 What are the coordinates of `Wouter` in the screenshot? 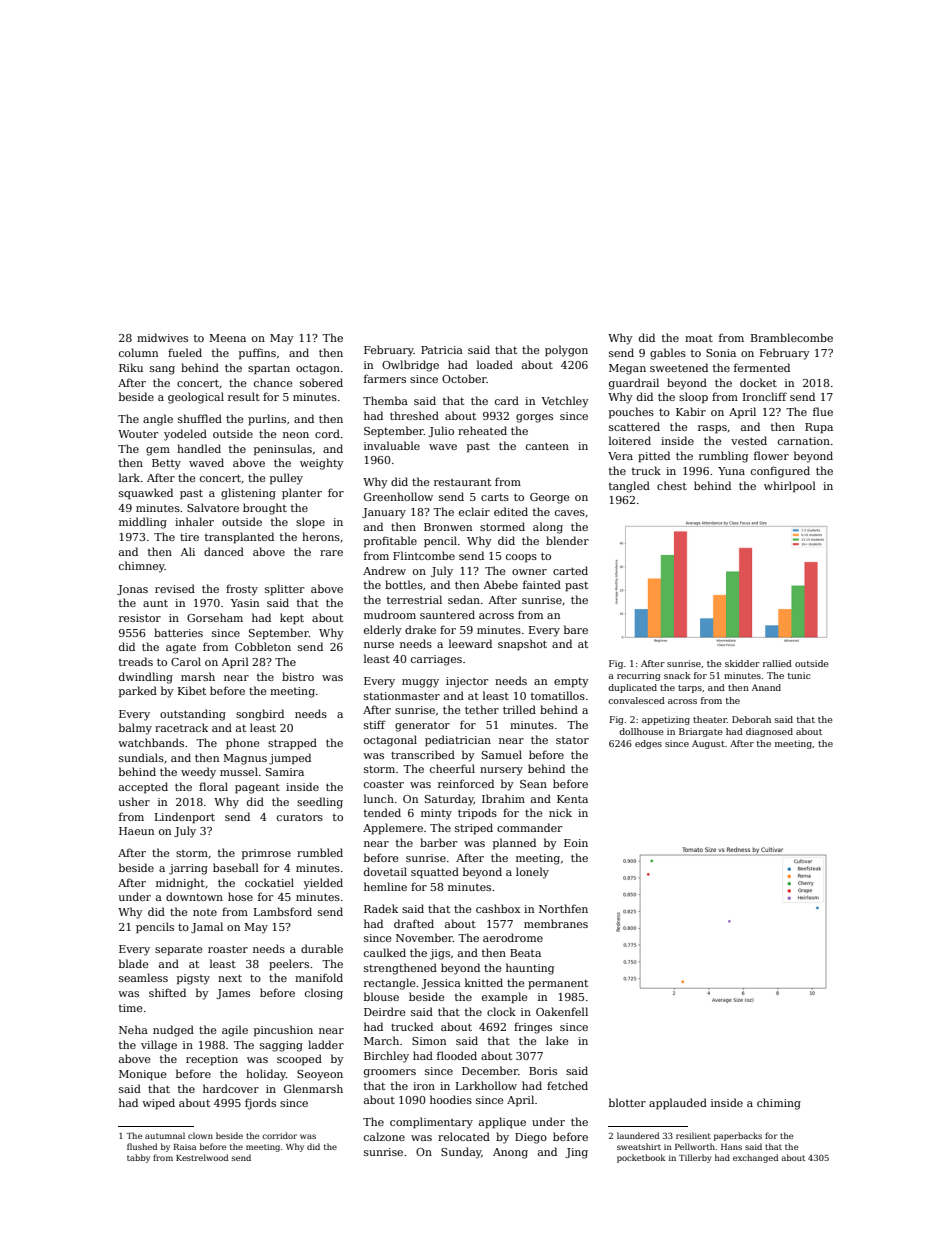 It's located at (138, 434).
